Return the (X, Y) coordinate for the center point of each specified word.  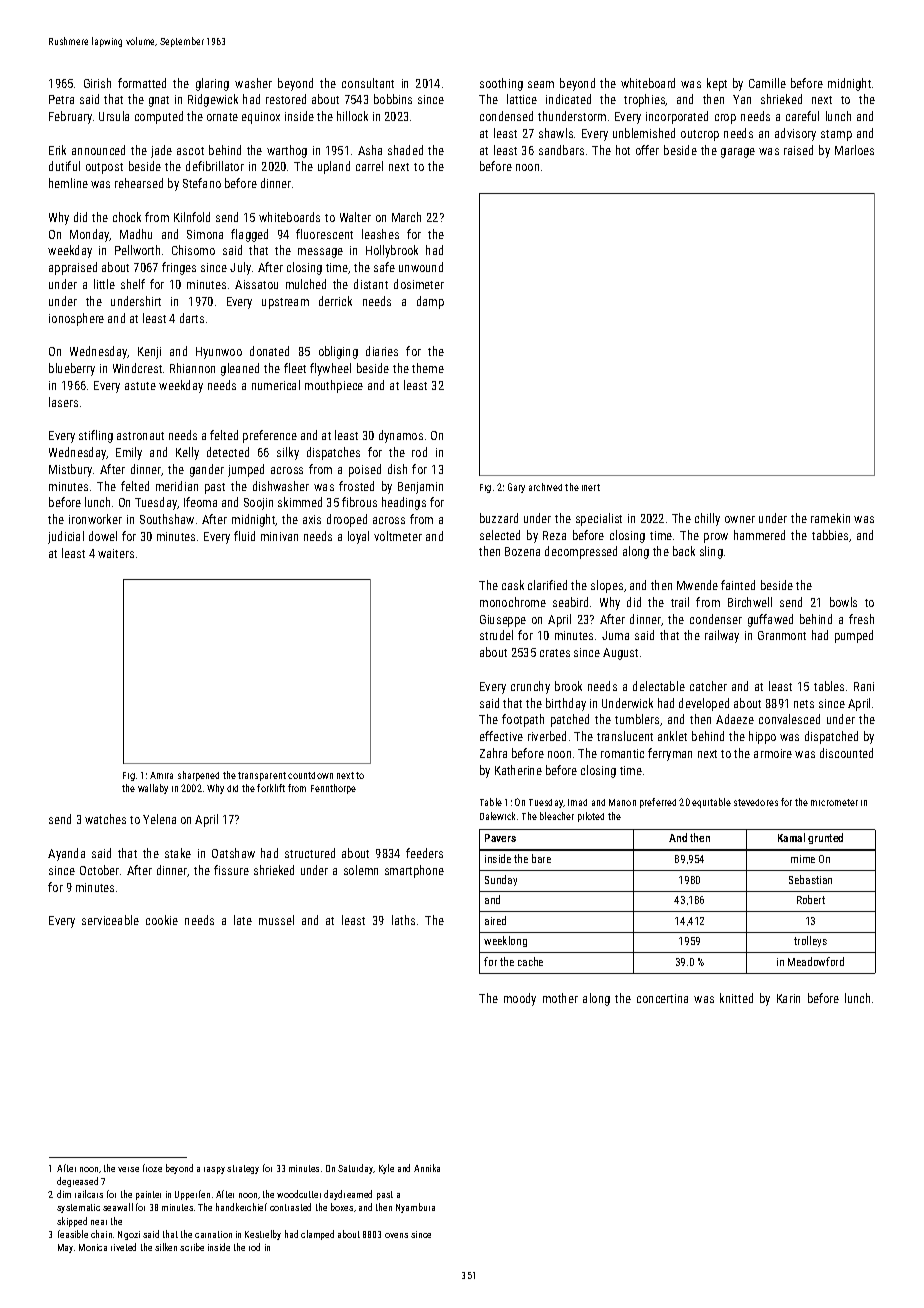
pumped (854, 636)
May (65, 1248)
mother (560, 998)
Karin (788, 998)
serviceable (110, 920)
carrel (369, 166)
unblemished (644, 133)
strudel (496, 635)
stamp (836, 135)
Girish (97, 83)
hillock (352, 116)
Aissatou (256, 284)
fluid (244, 536)
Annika (427, 1168)
